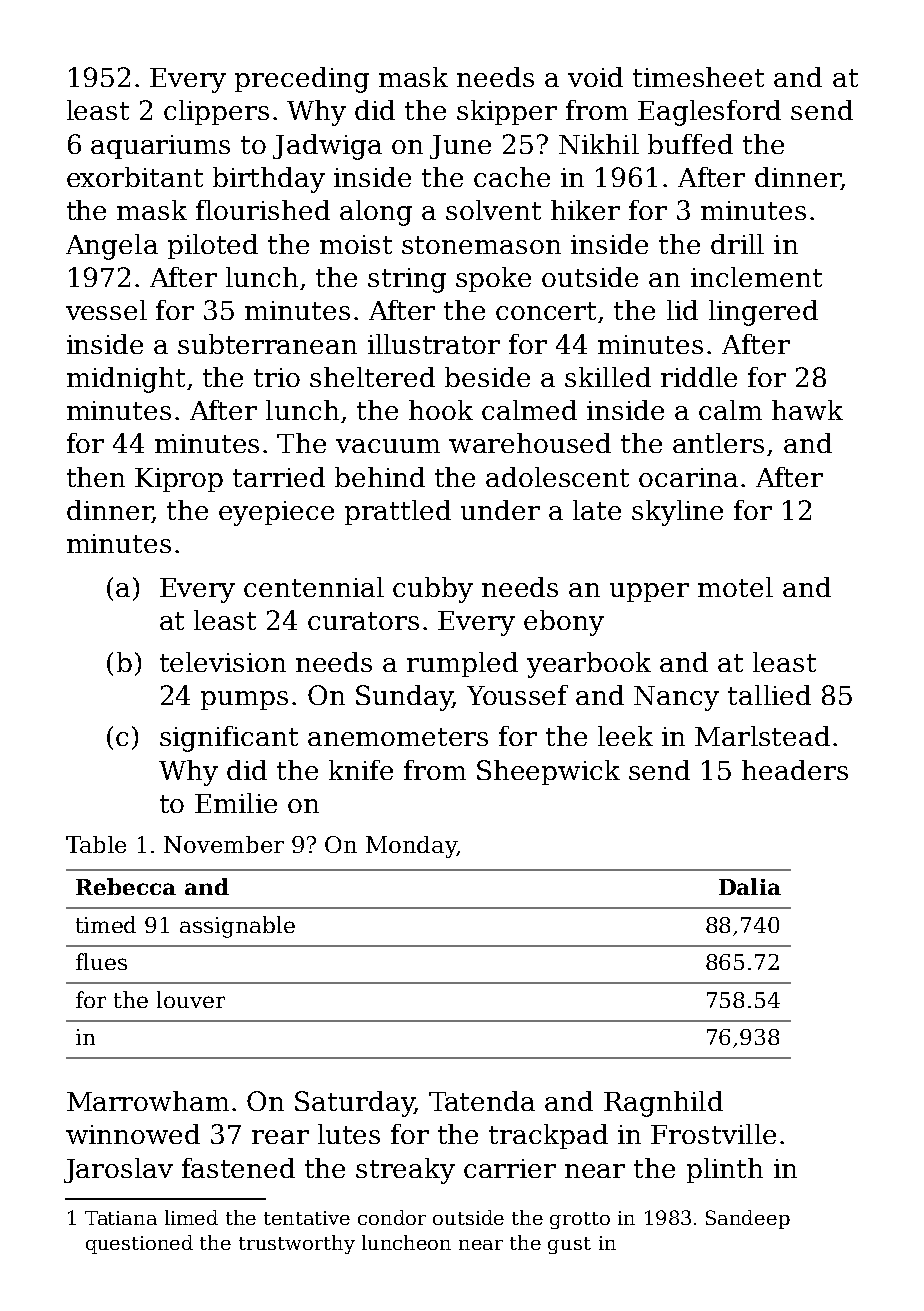 The width and height of the page is (924, 1311). Describe the element at coordinates (96, 844) in the page. I see `Table` at that location.
